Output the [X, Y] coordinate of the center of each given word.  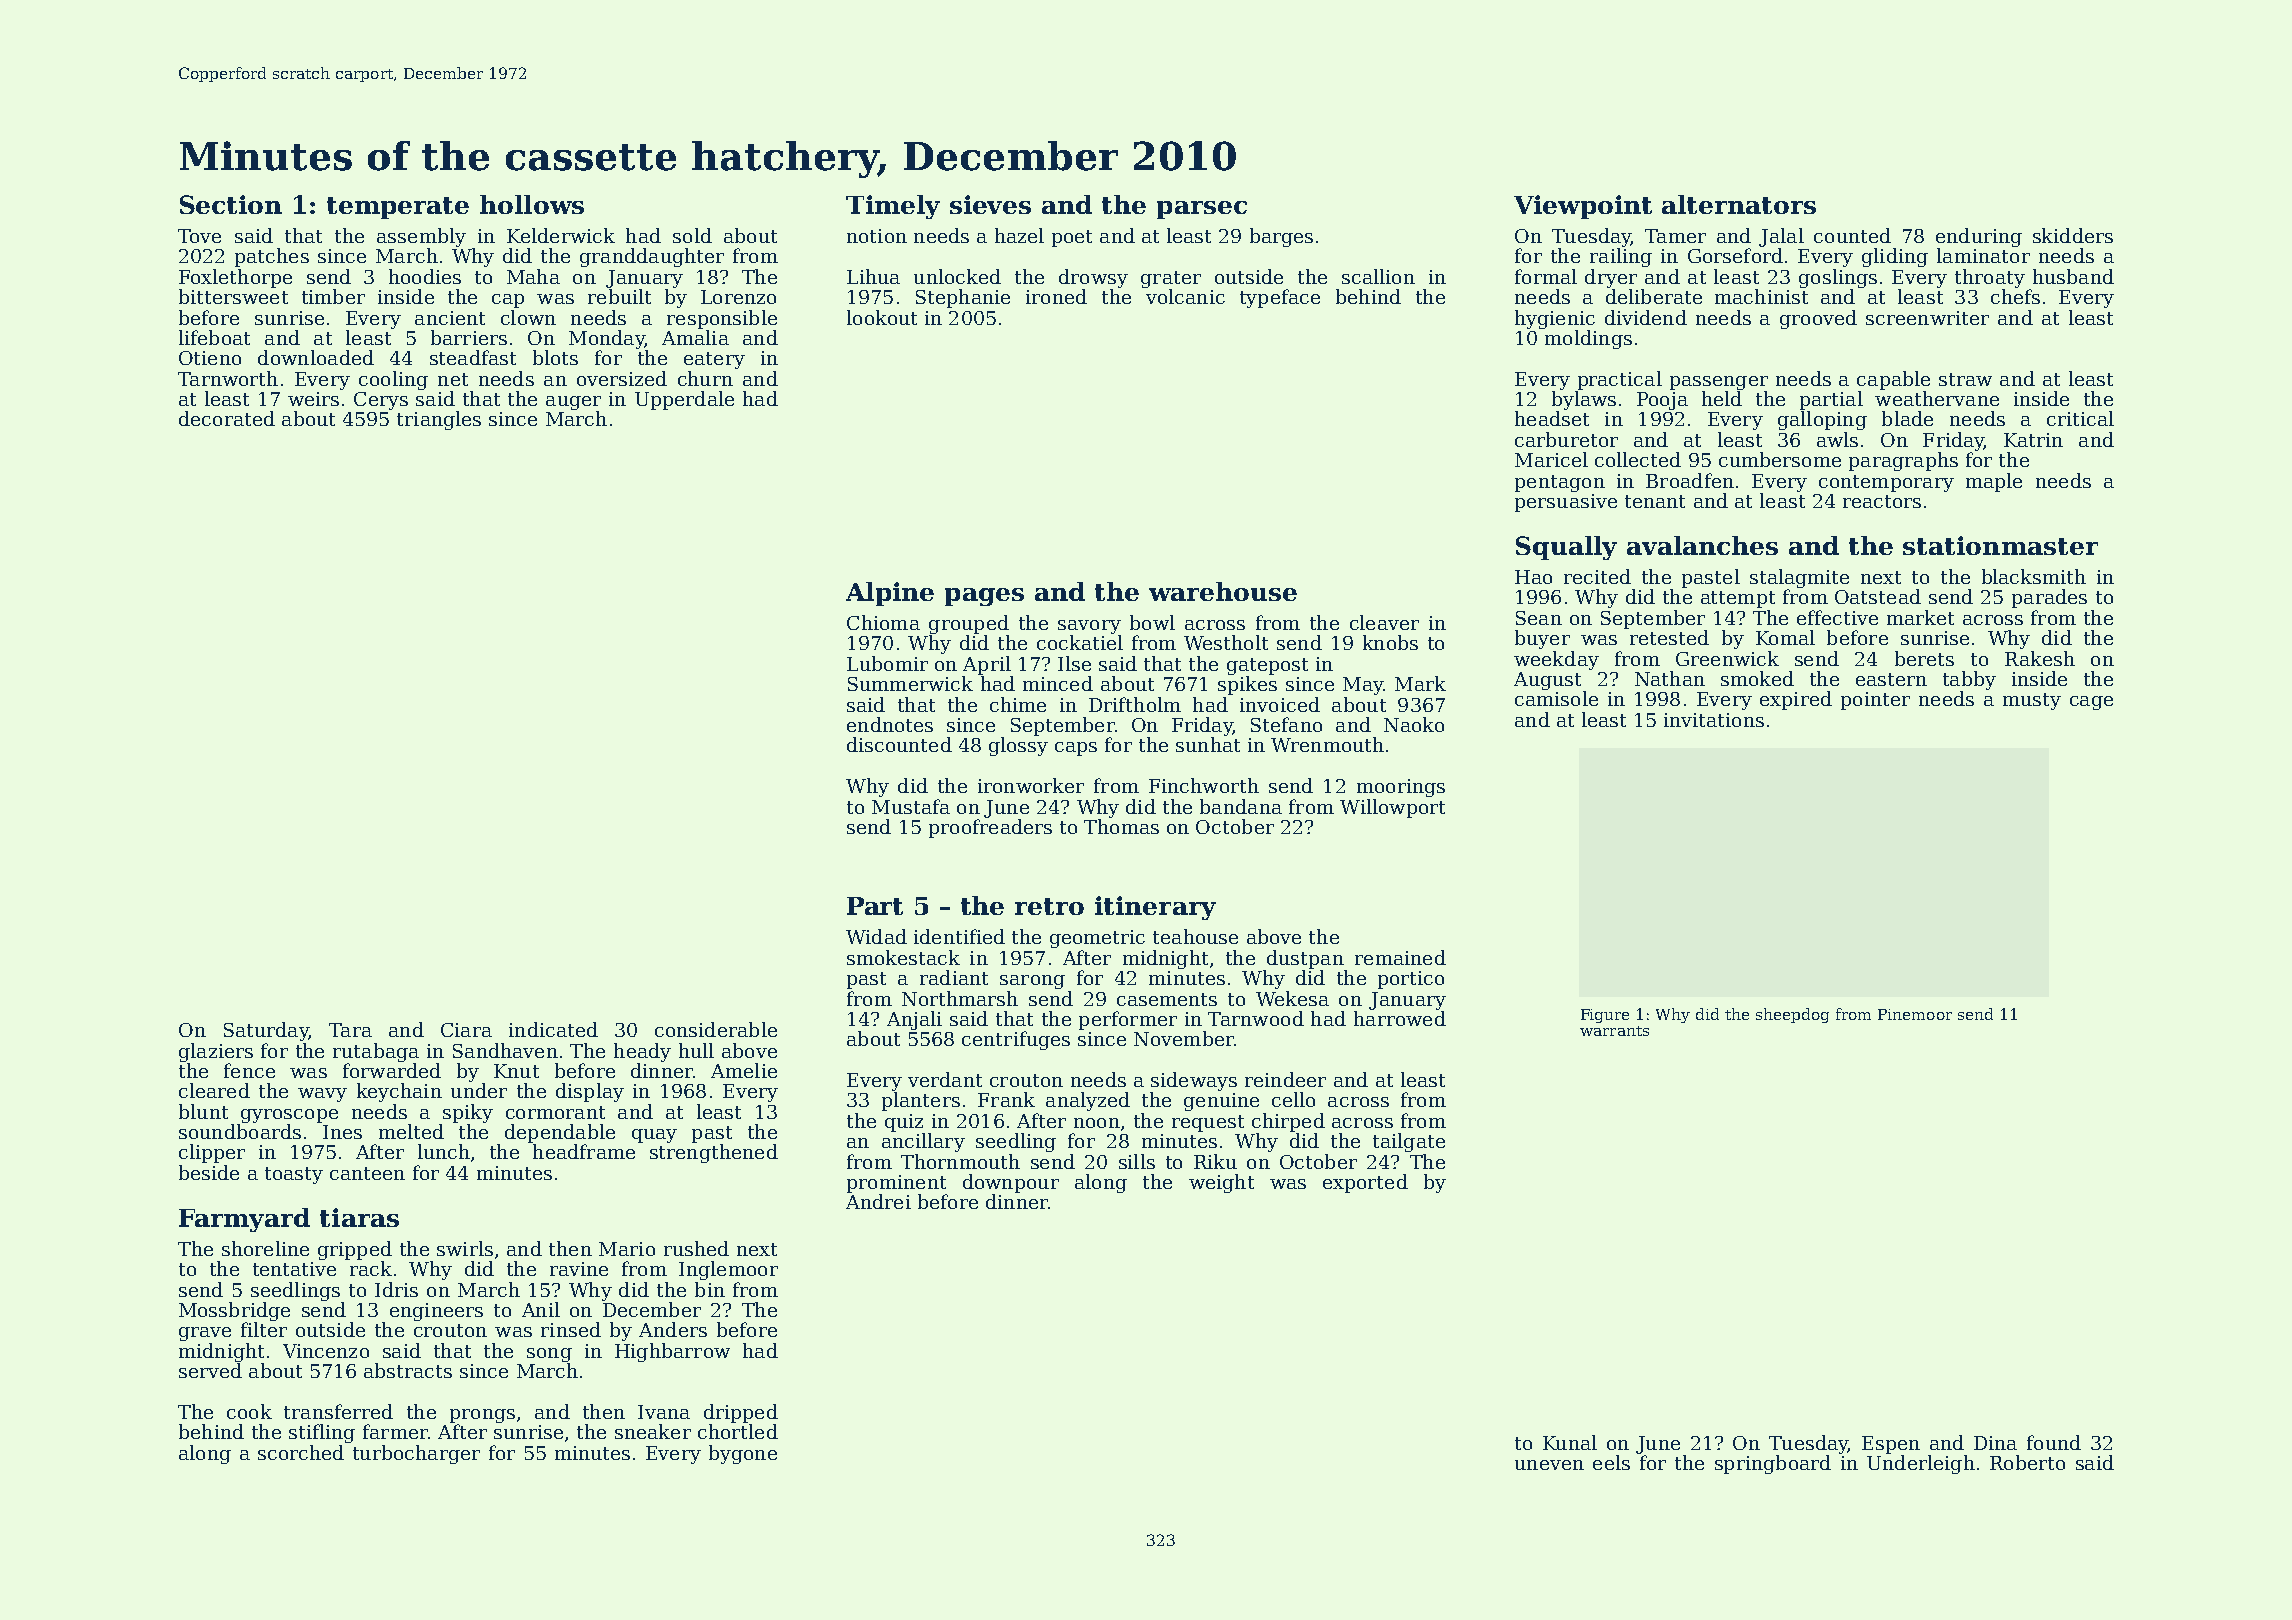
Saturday [266, 1031]
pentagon [1560, 483]
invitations [1714, 720]
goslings [1838, 278]
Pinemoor [1915, 1014]
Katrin [2033, 440]
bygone [743, 1454]
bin [710, 1289]
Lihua [873, 276]
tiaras [359, 1217]
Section [231, 204]
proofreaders [990, 828]
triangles [439, 420]
